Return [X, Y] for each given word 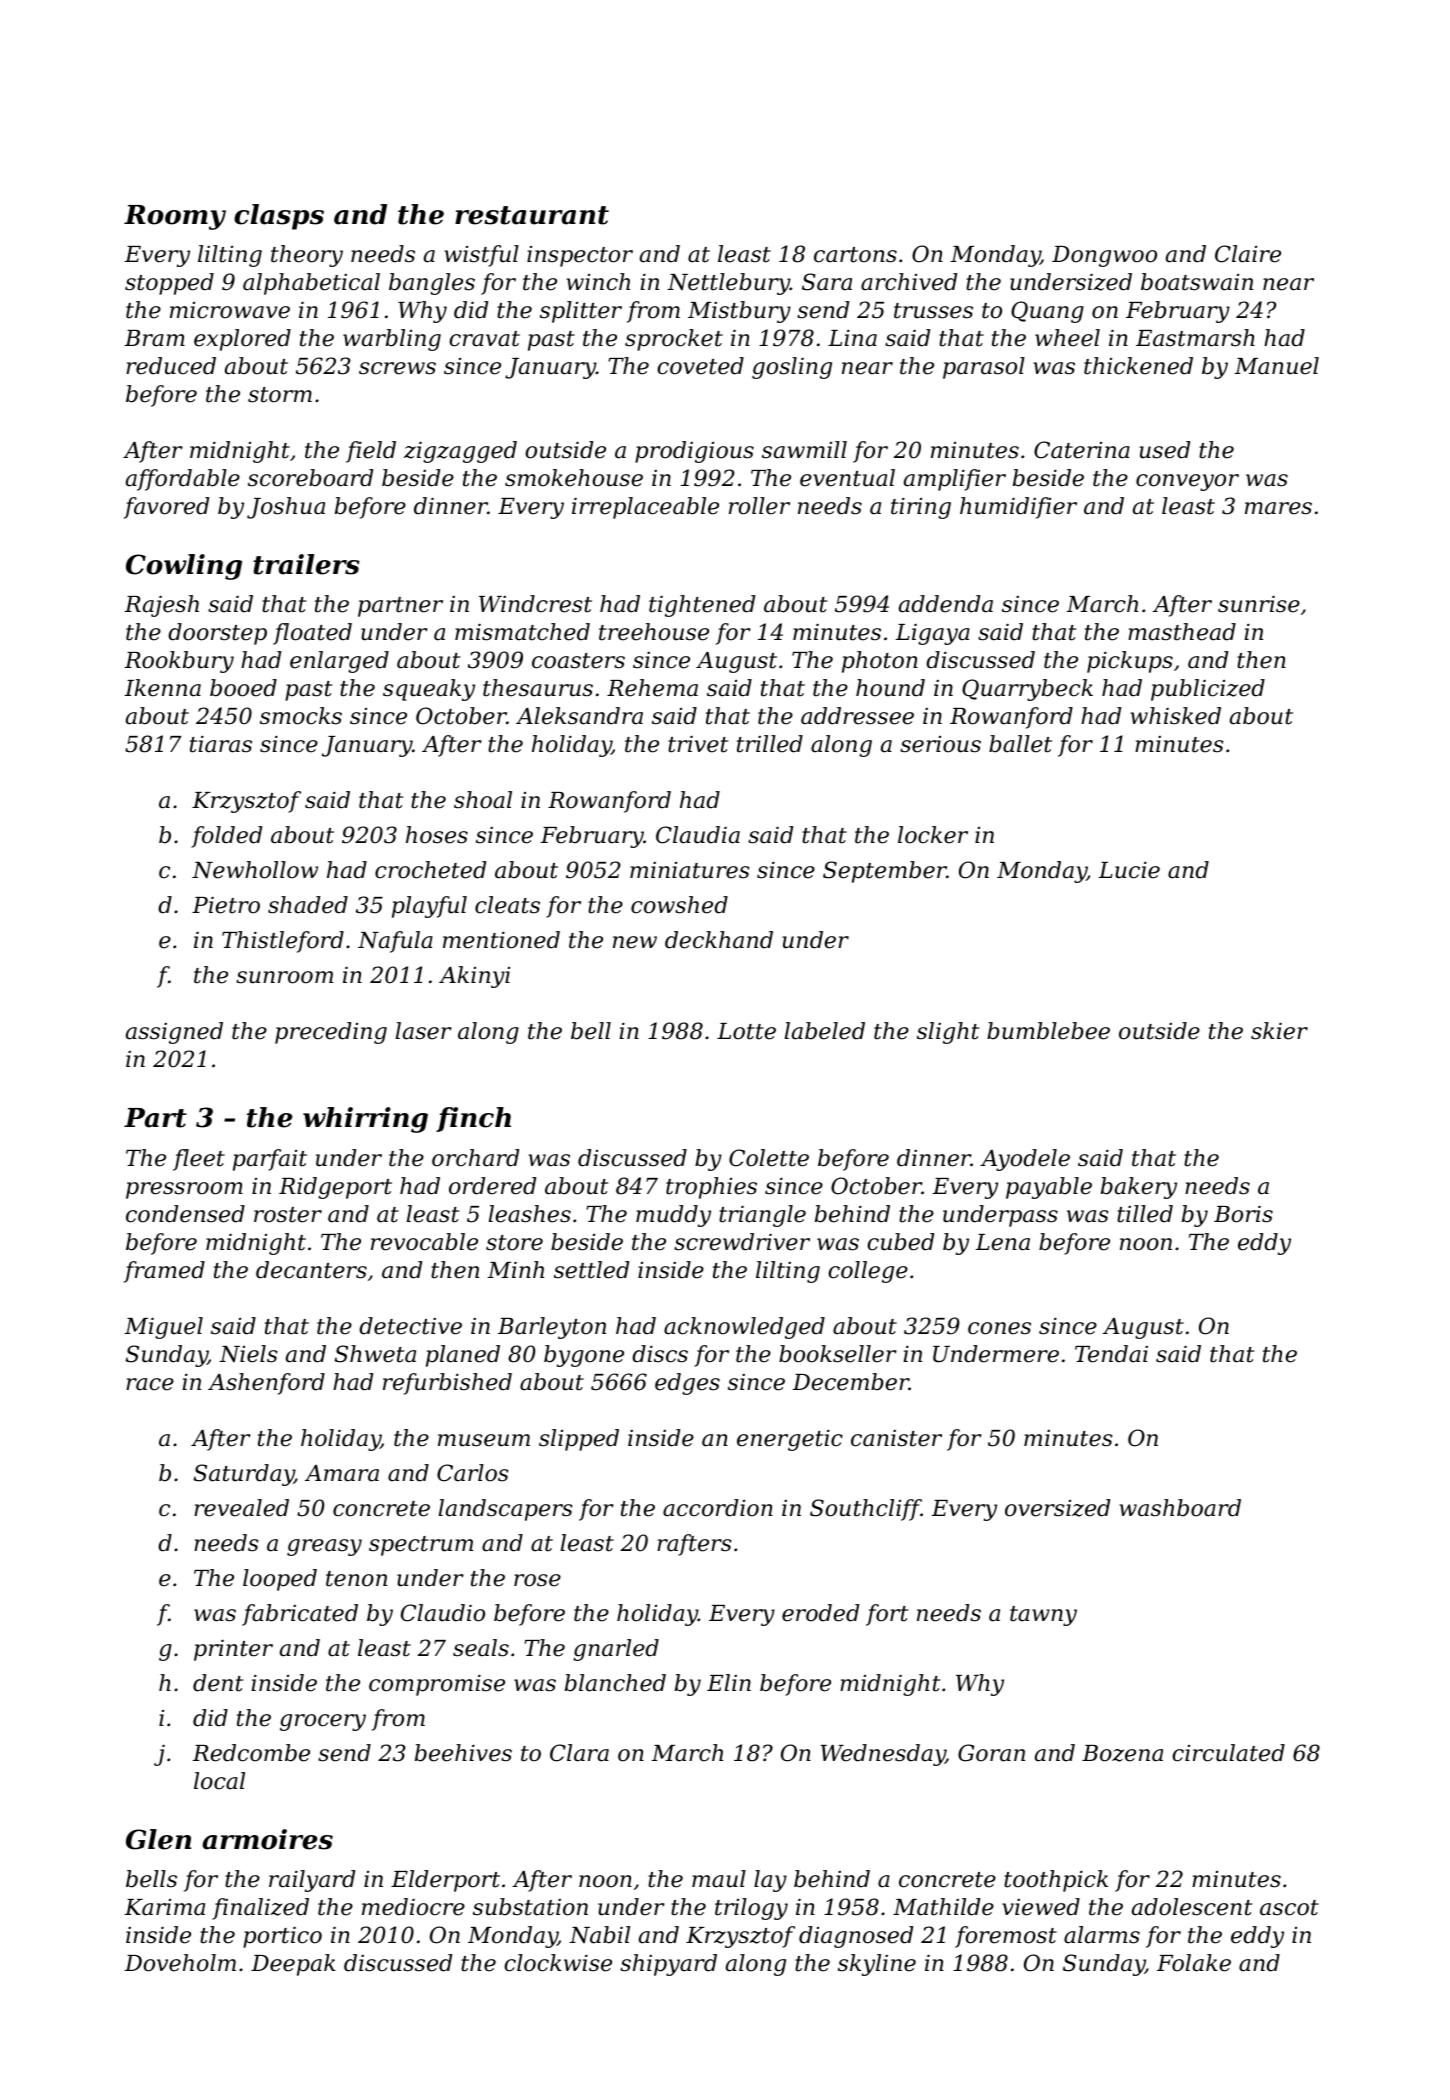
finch [473, 1119]
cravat [484, 339]
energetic [790, 1440]
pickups [1130, 662]
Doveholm [180, 1963]
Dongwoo [1104, 256]
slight [948, 1033]
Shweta [375, 1354]
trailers [306, 564]
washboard [1180, 1508]
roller [759, 506]
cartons [855, 255]
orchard [475, 1158]
